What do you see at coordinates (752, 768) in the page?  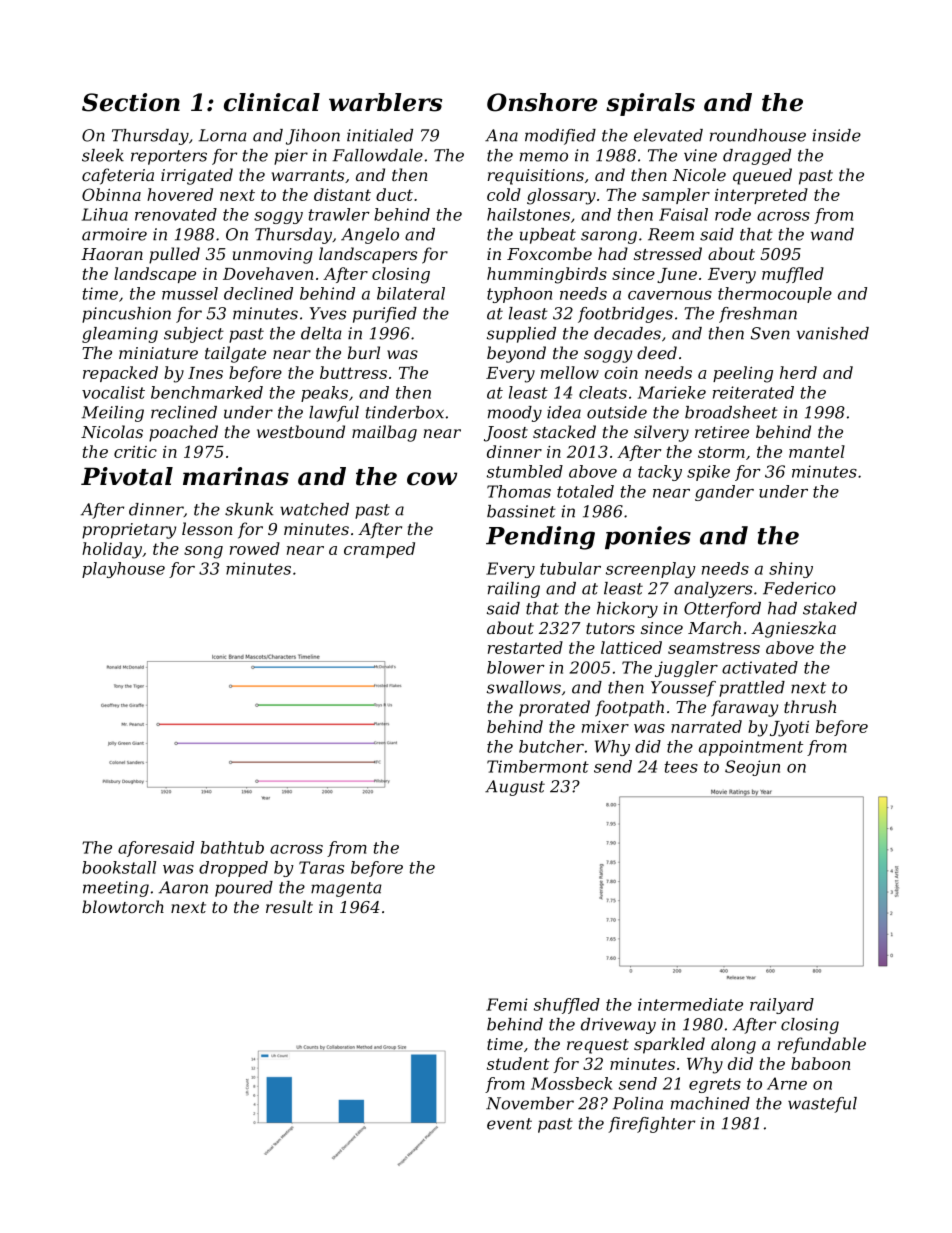 I see `Seojun` at bounding box center [752, 768].
